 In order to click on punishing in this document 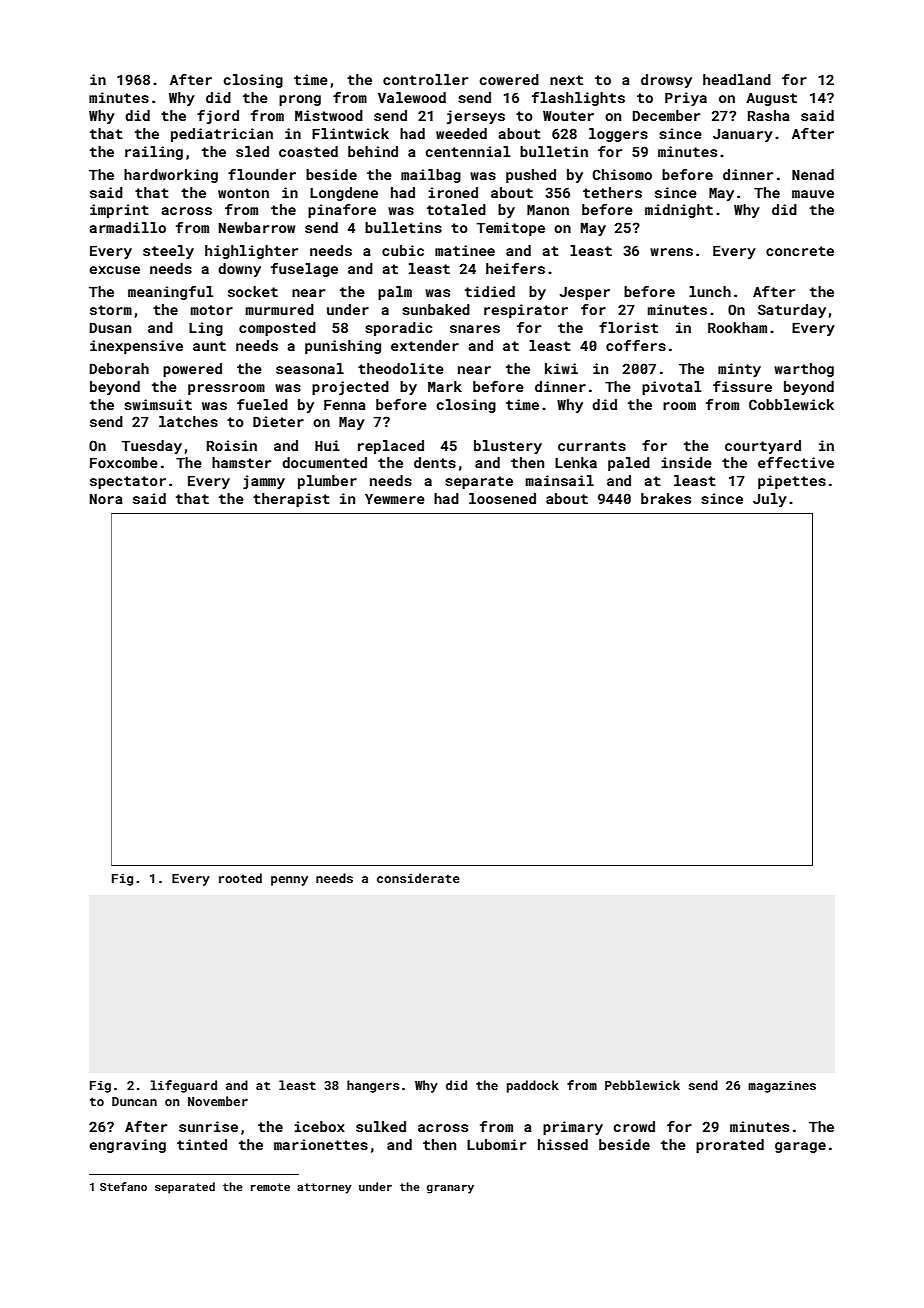, I will do `click(343, 347)`.
